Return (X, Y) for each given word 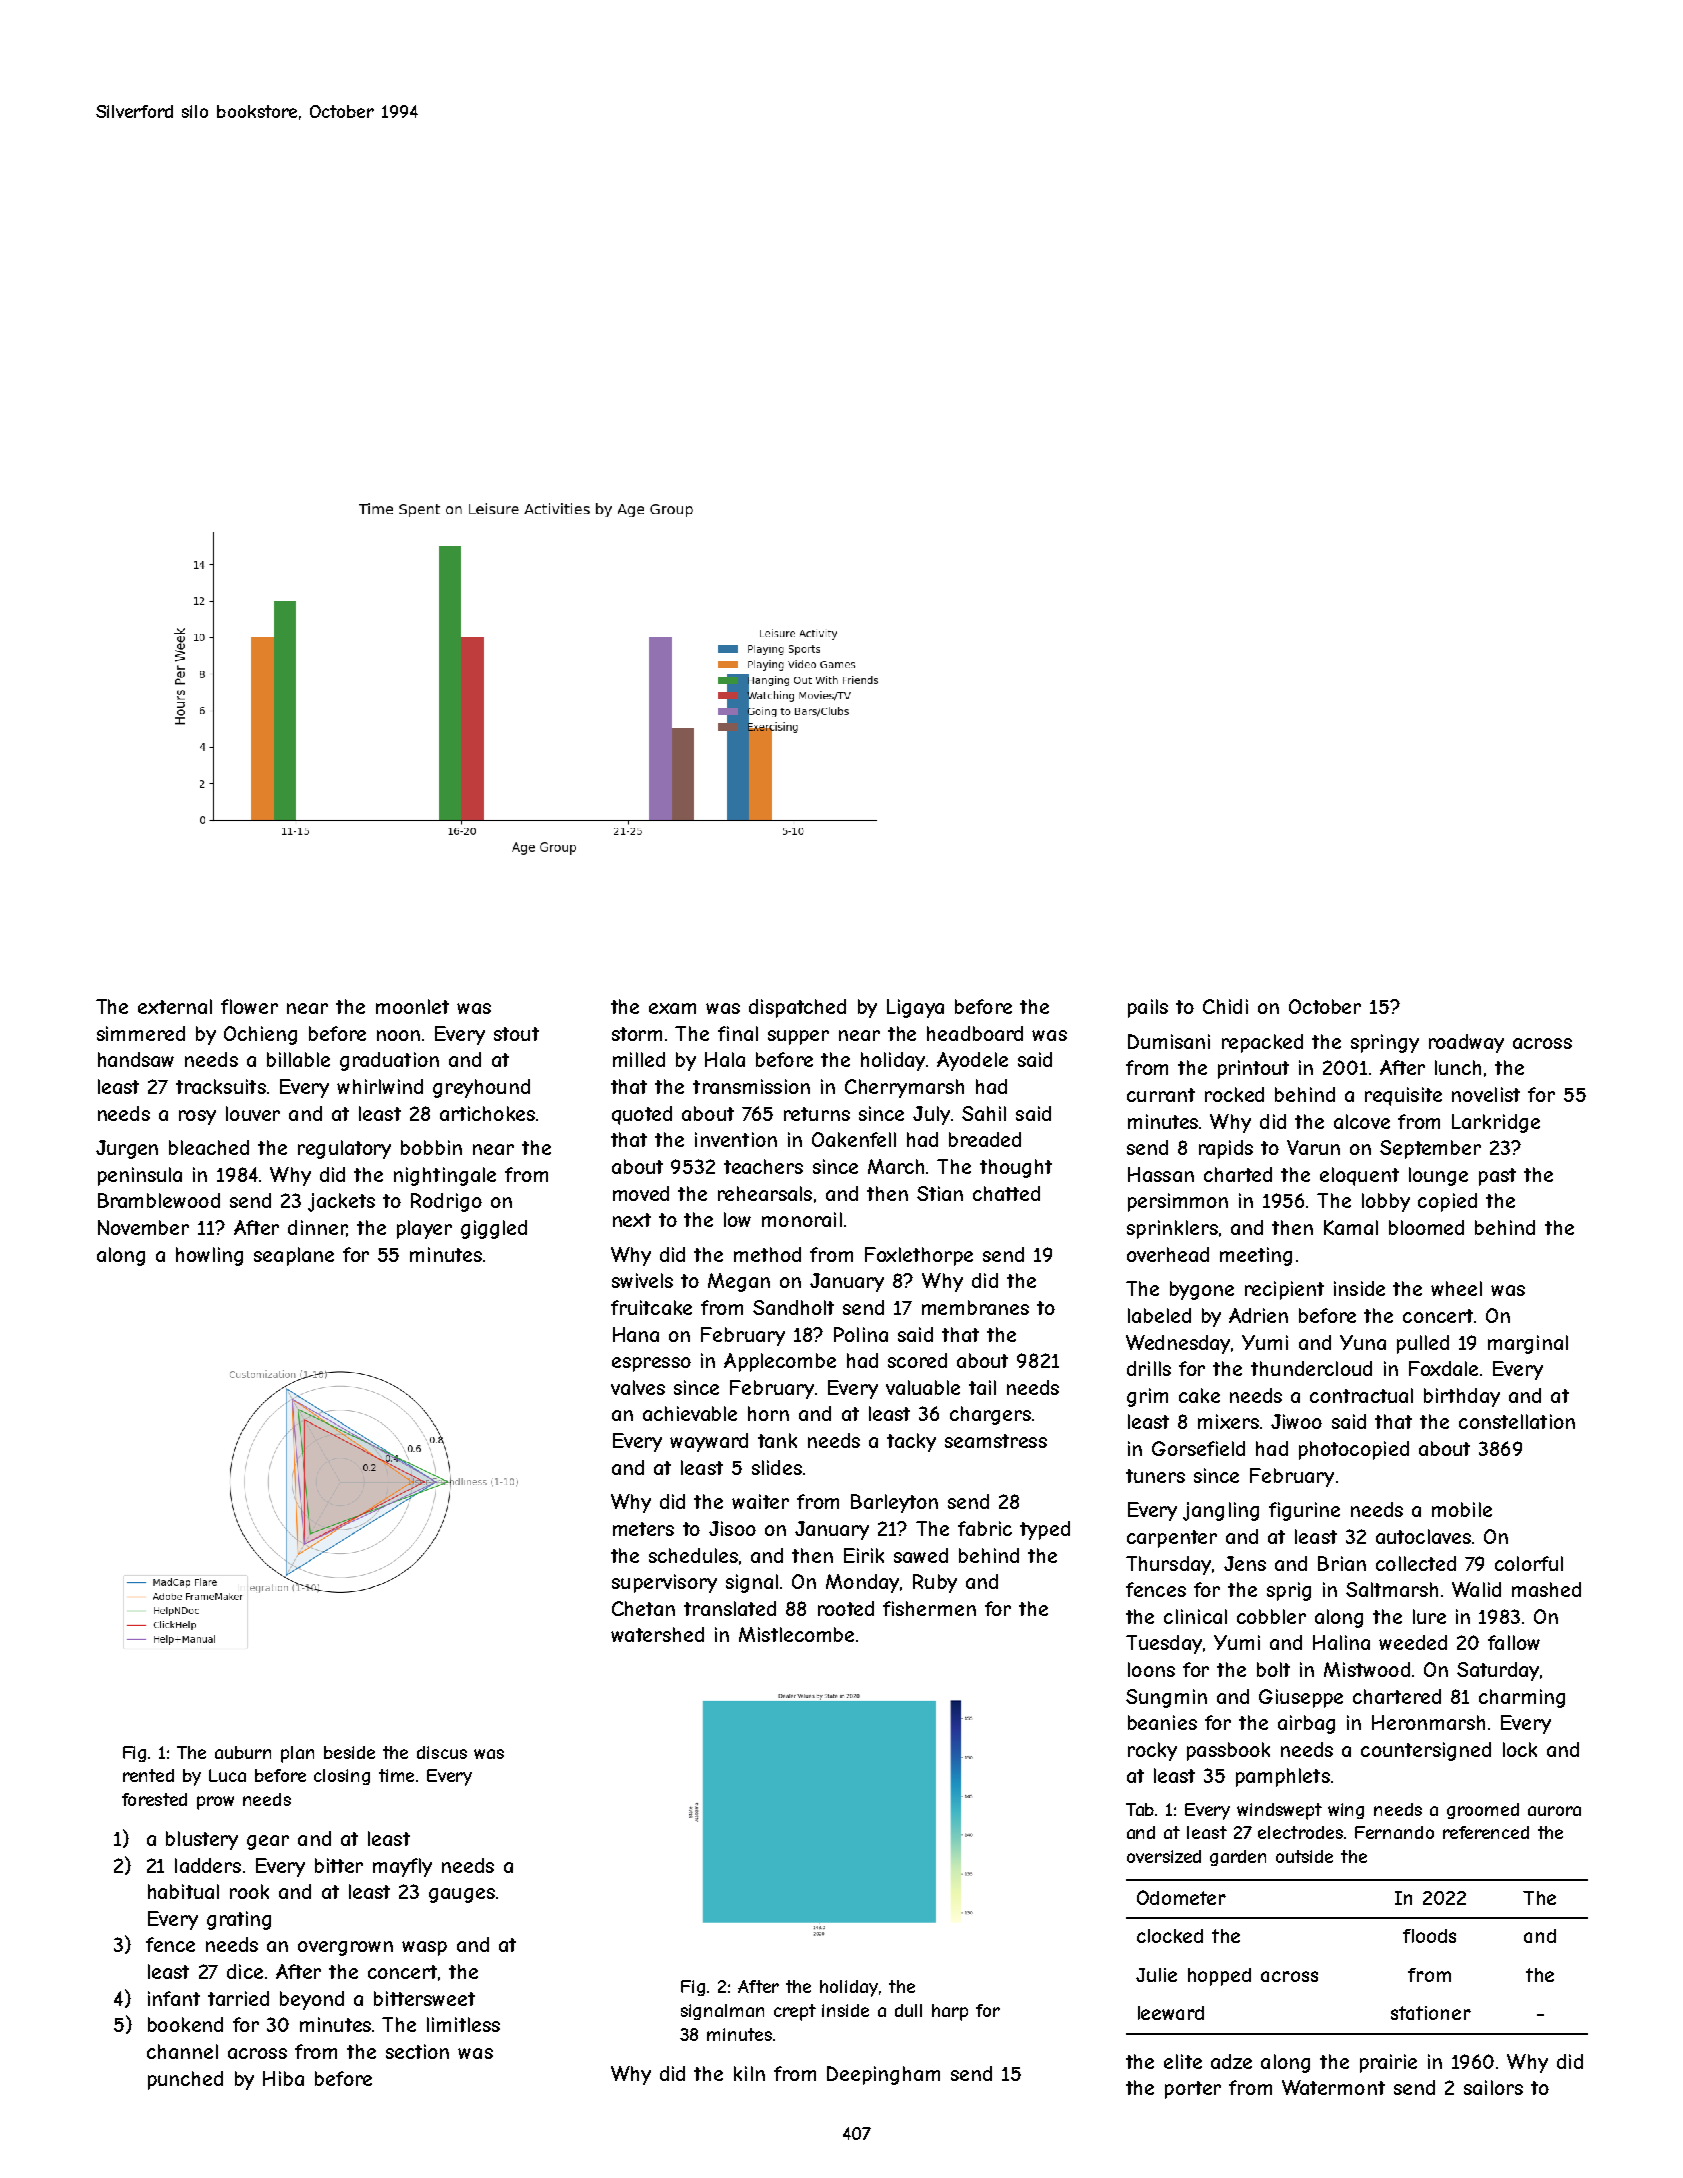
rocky (1152, 1751)
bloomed (1426, 1227)
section (417, 2051)
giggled (494, 1229)
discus (442, 1752)
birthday (1462, 1397)
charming (1522, 1698)
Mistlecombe (796, 1634)
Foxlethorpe (919, 1256)
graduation (389, 1061)
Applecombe (780, 1362)
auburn (243, 1752)
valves (638, 1387)
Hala (725, 1059)
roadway (1466, 1043)
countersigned (1426, 1751)
